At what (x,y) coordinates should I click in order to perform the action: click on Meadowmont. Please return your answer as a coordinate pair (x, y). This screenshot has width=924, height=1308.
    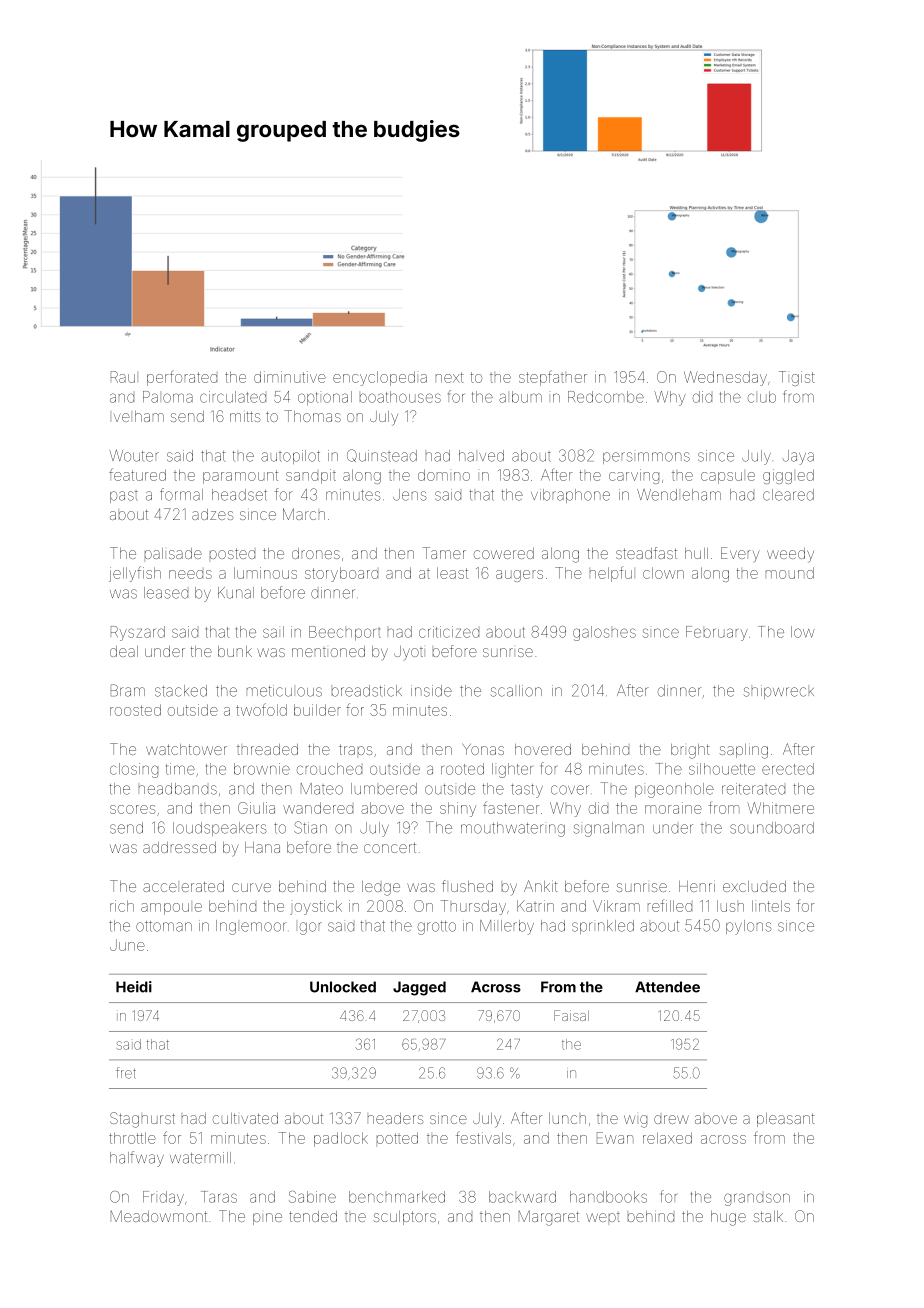
    Looking at the image, I should click on (159, 1216).
